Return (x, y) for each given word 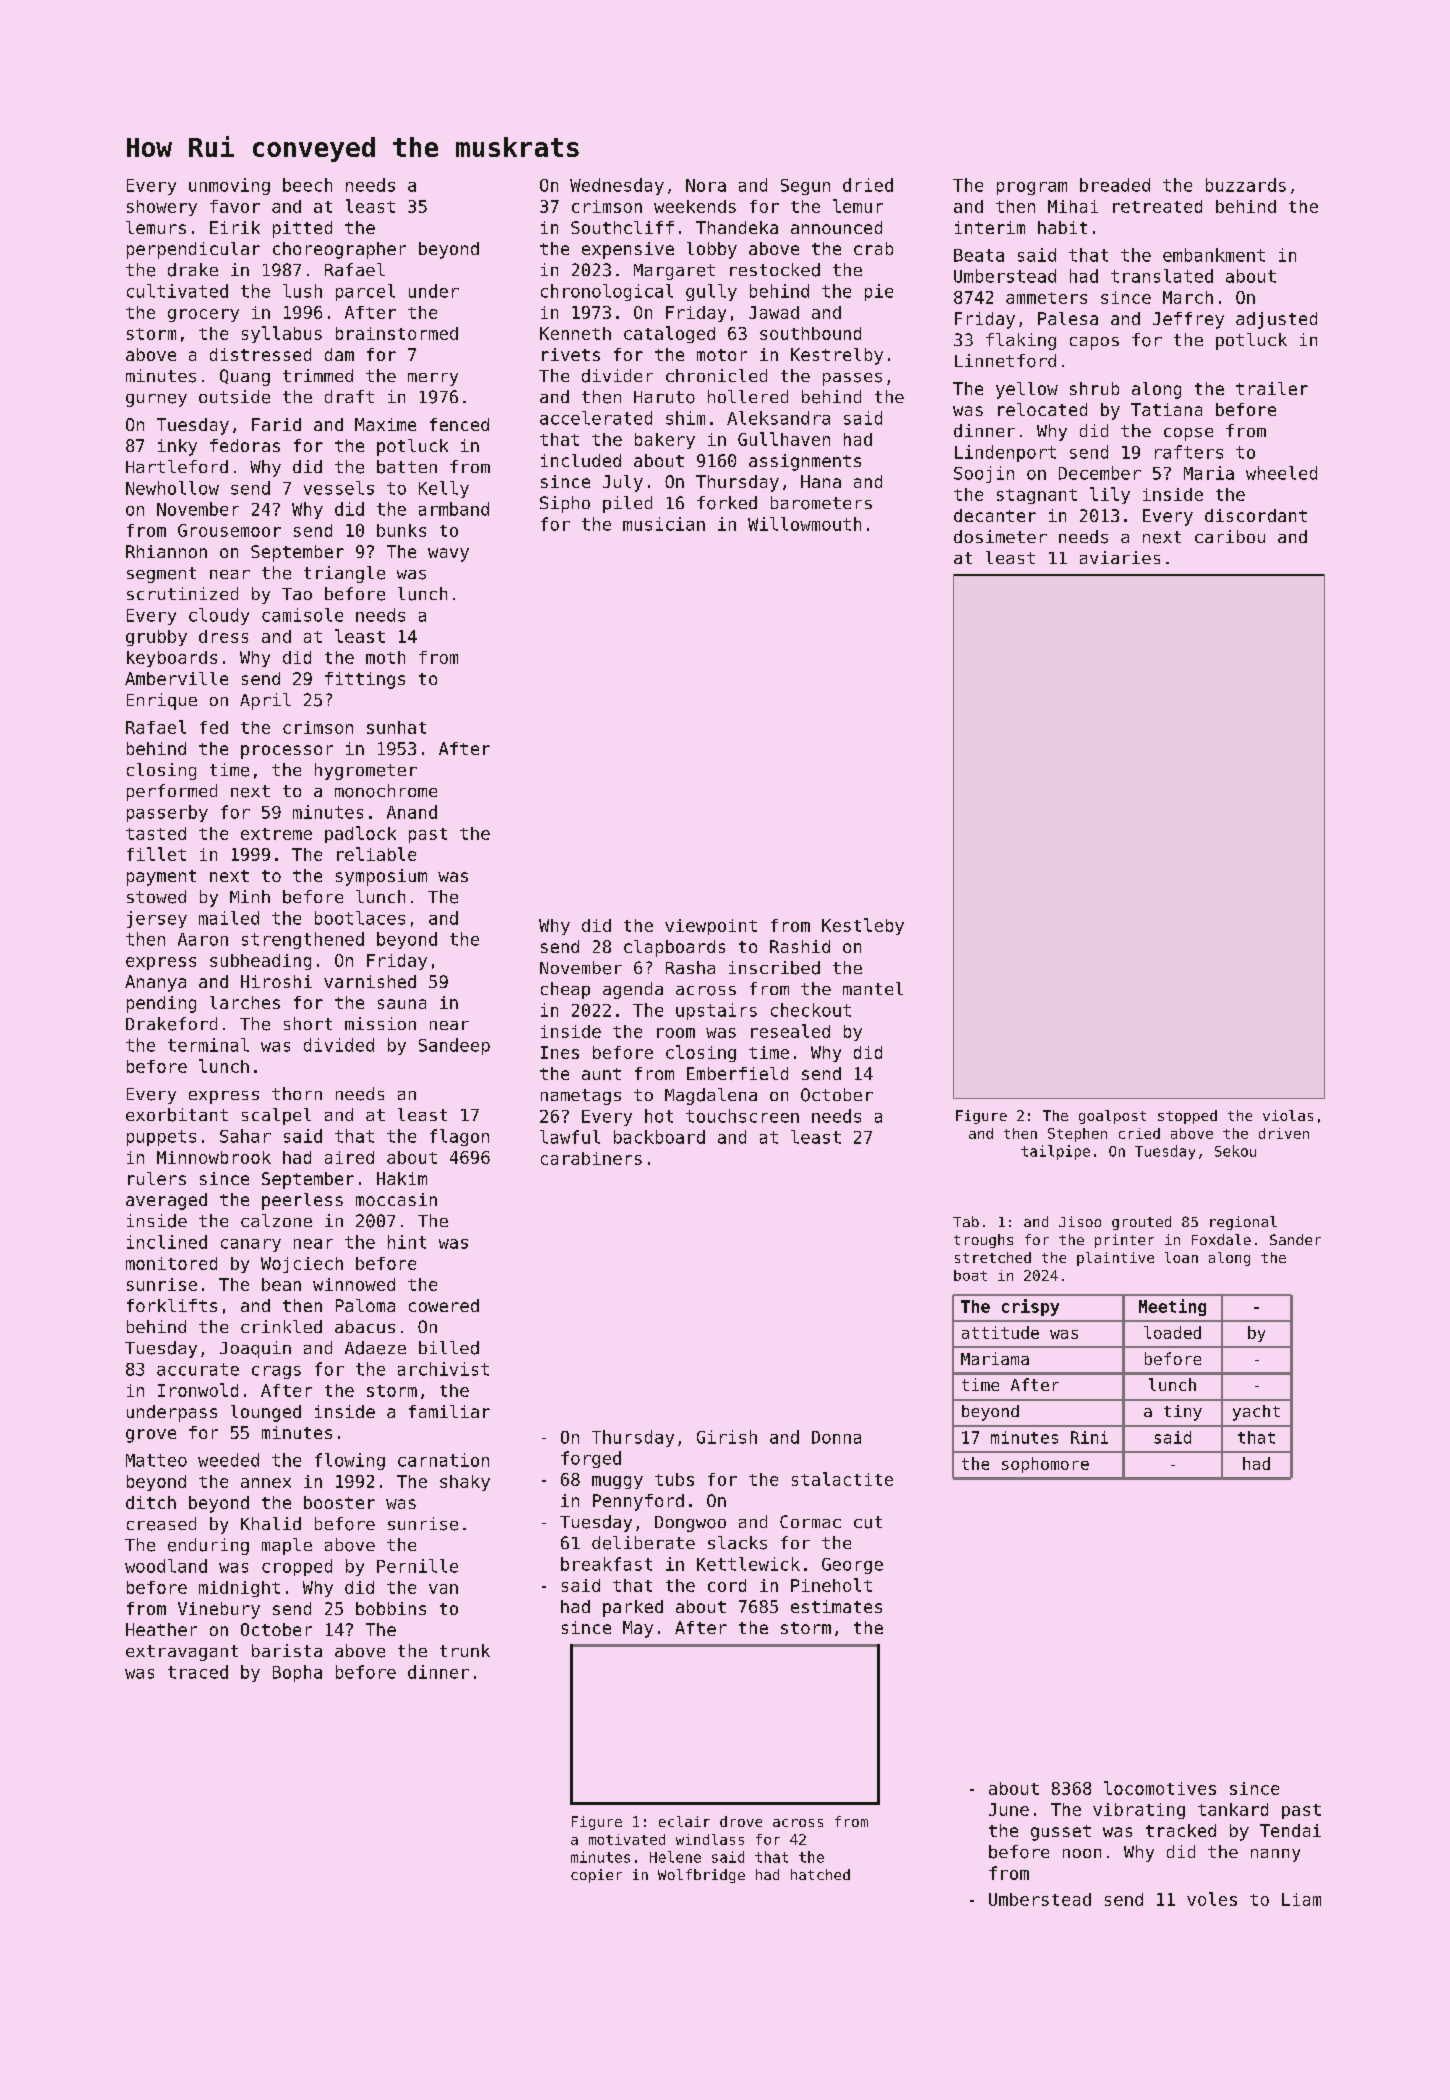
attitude (1000, 1332)
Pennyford (638, 1502)
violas (1288, 1115)
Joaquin (255, 1349)
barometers (821, 503)
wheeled (1281, 473)
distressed (260, 354)
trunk (465, 1650)
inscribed (774, 968)
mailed (229, 918)
